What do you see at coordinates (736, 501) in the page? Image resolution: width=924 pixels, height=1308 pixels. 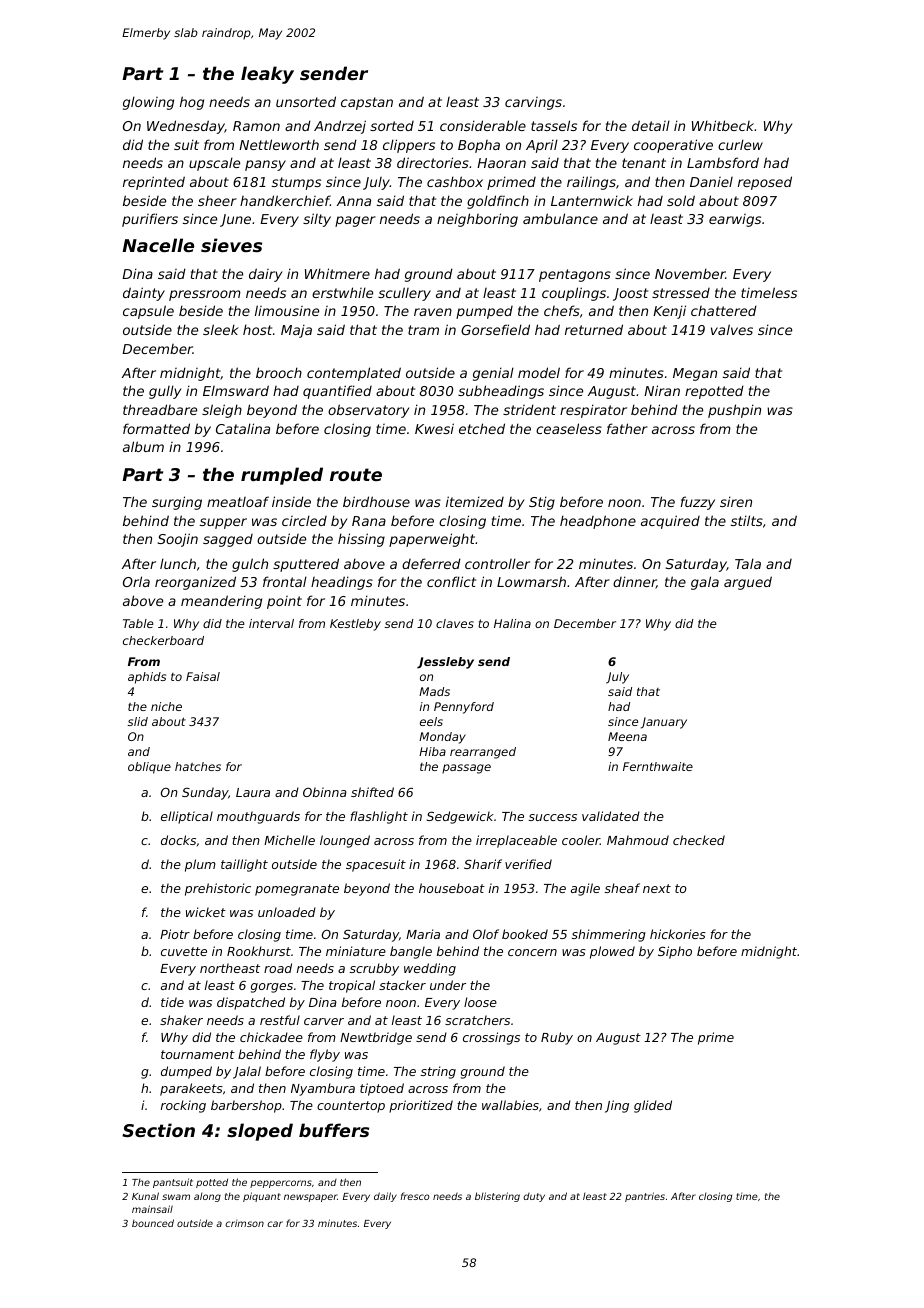 I see `siren` at bounding box center [736, 501].
